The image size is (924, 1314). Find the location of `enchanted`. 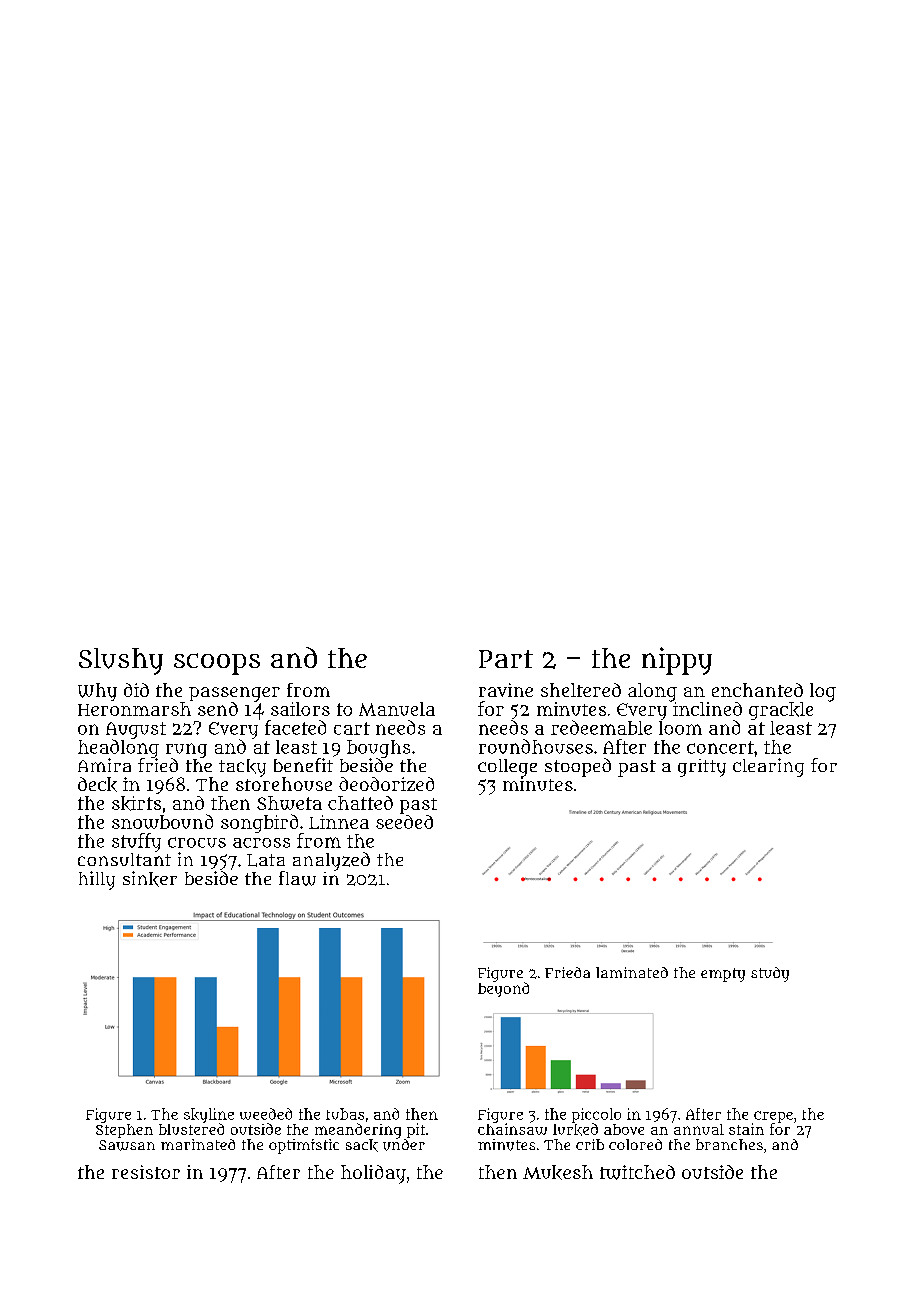

enchanted is located at coordinates (757, 690).
